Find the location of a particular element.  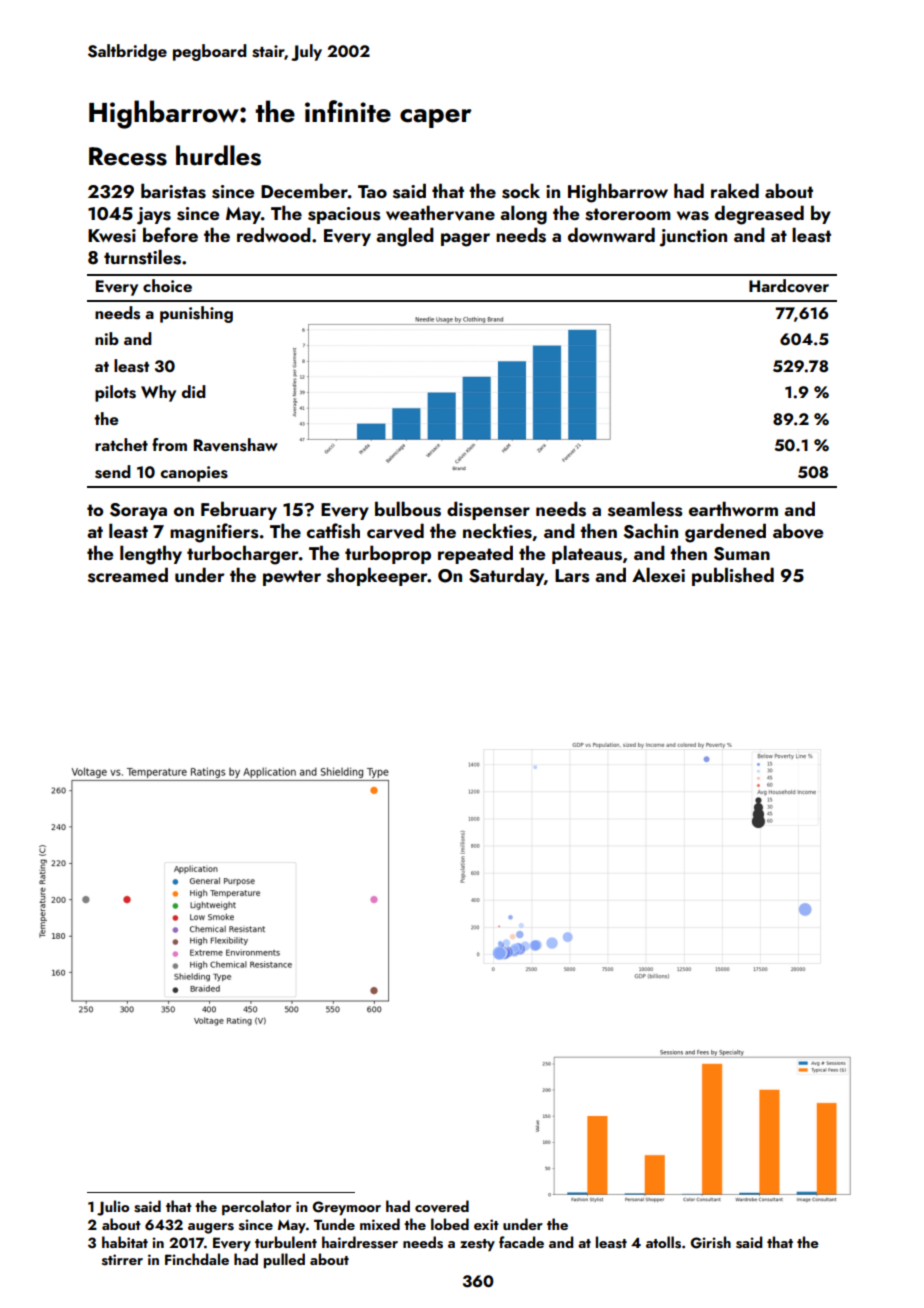

published is located at coordinates (733, 576).
